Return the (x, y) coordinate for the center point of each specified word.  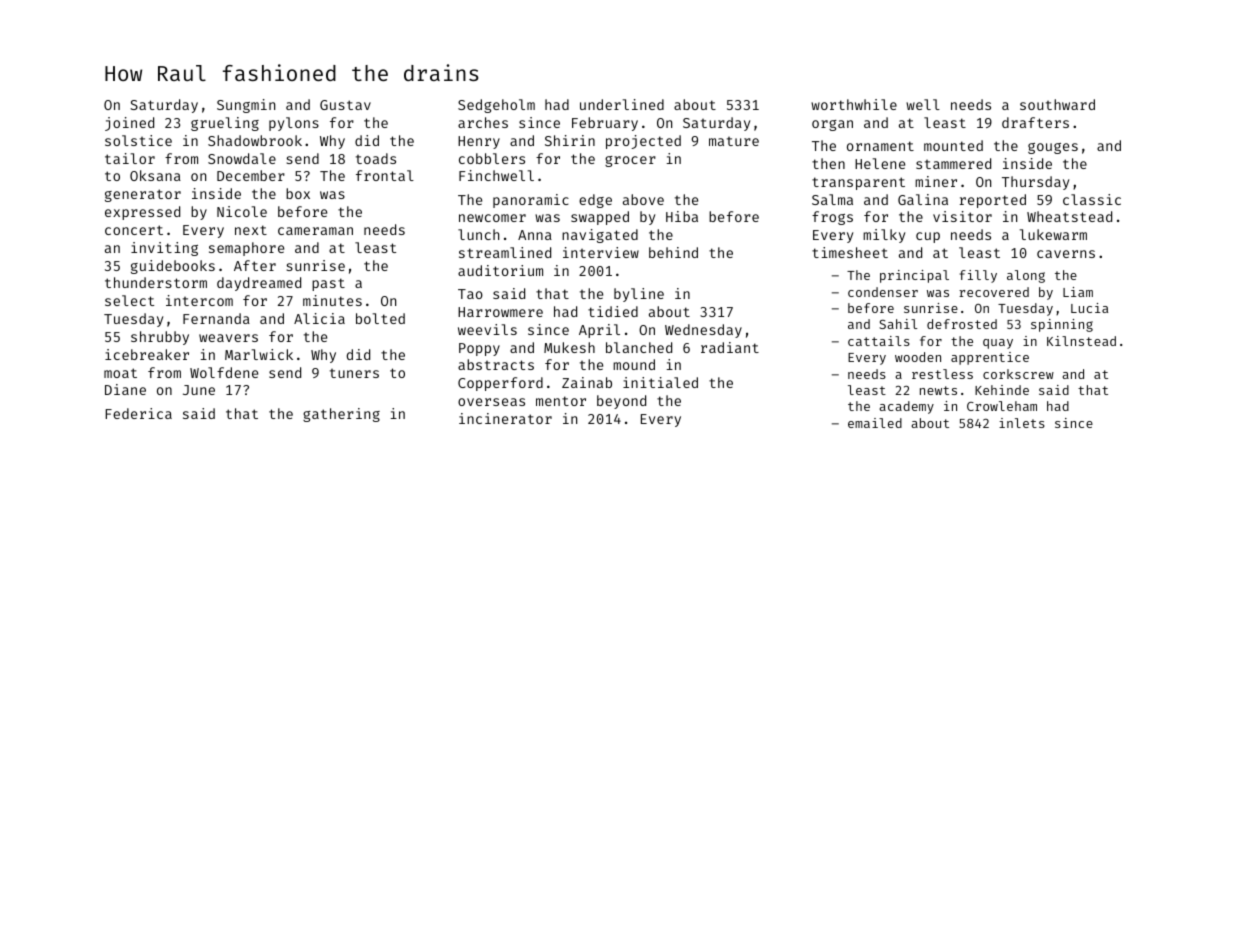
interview (601, 252)
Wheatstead (1069, 216)
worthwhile (854, 104)
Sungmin (246, 106)
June (199, 390)
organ (832, 125)
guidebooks (173, 267)
